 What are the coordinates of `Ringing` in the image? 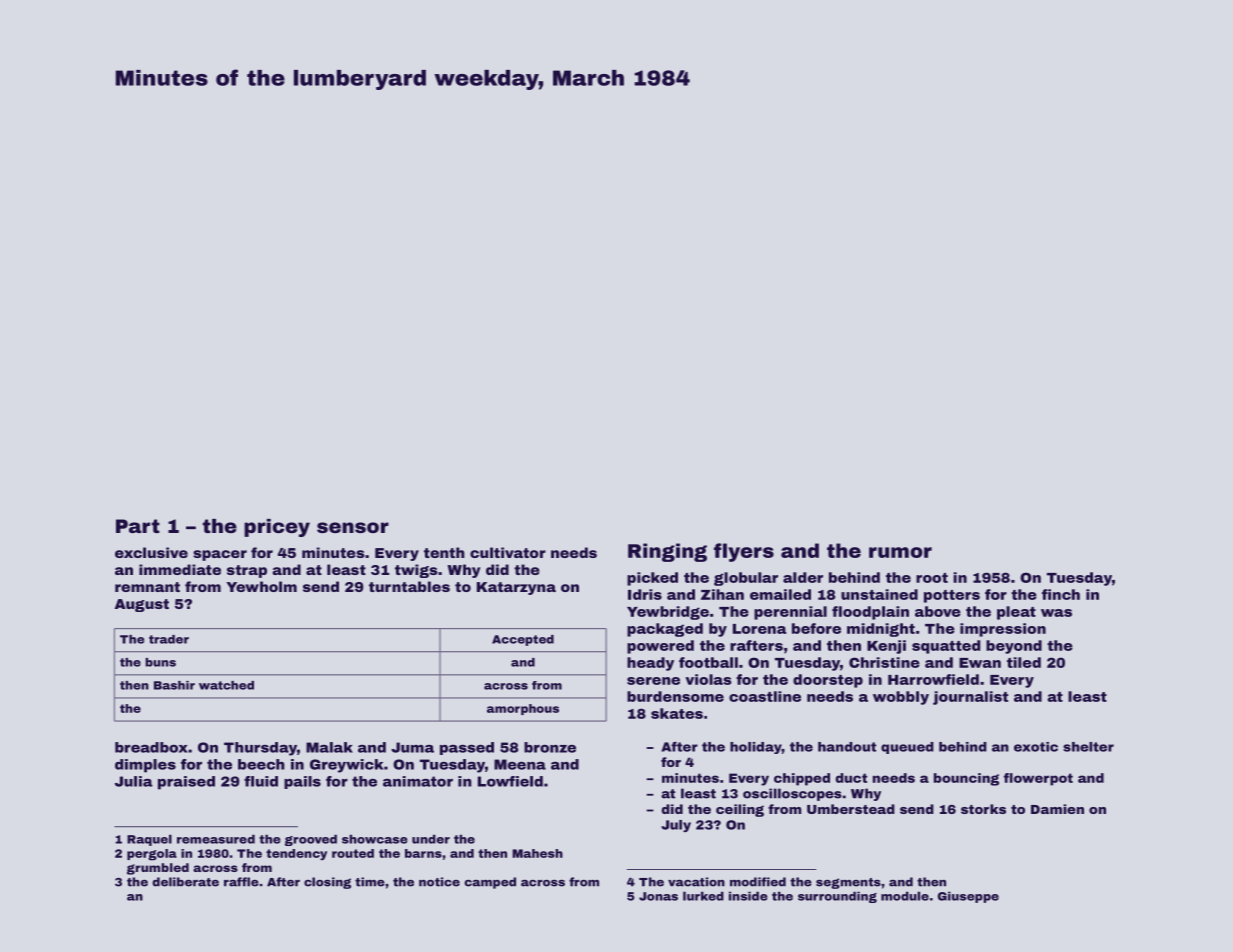 It's located at (667, 552).
